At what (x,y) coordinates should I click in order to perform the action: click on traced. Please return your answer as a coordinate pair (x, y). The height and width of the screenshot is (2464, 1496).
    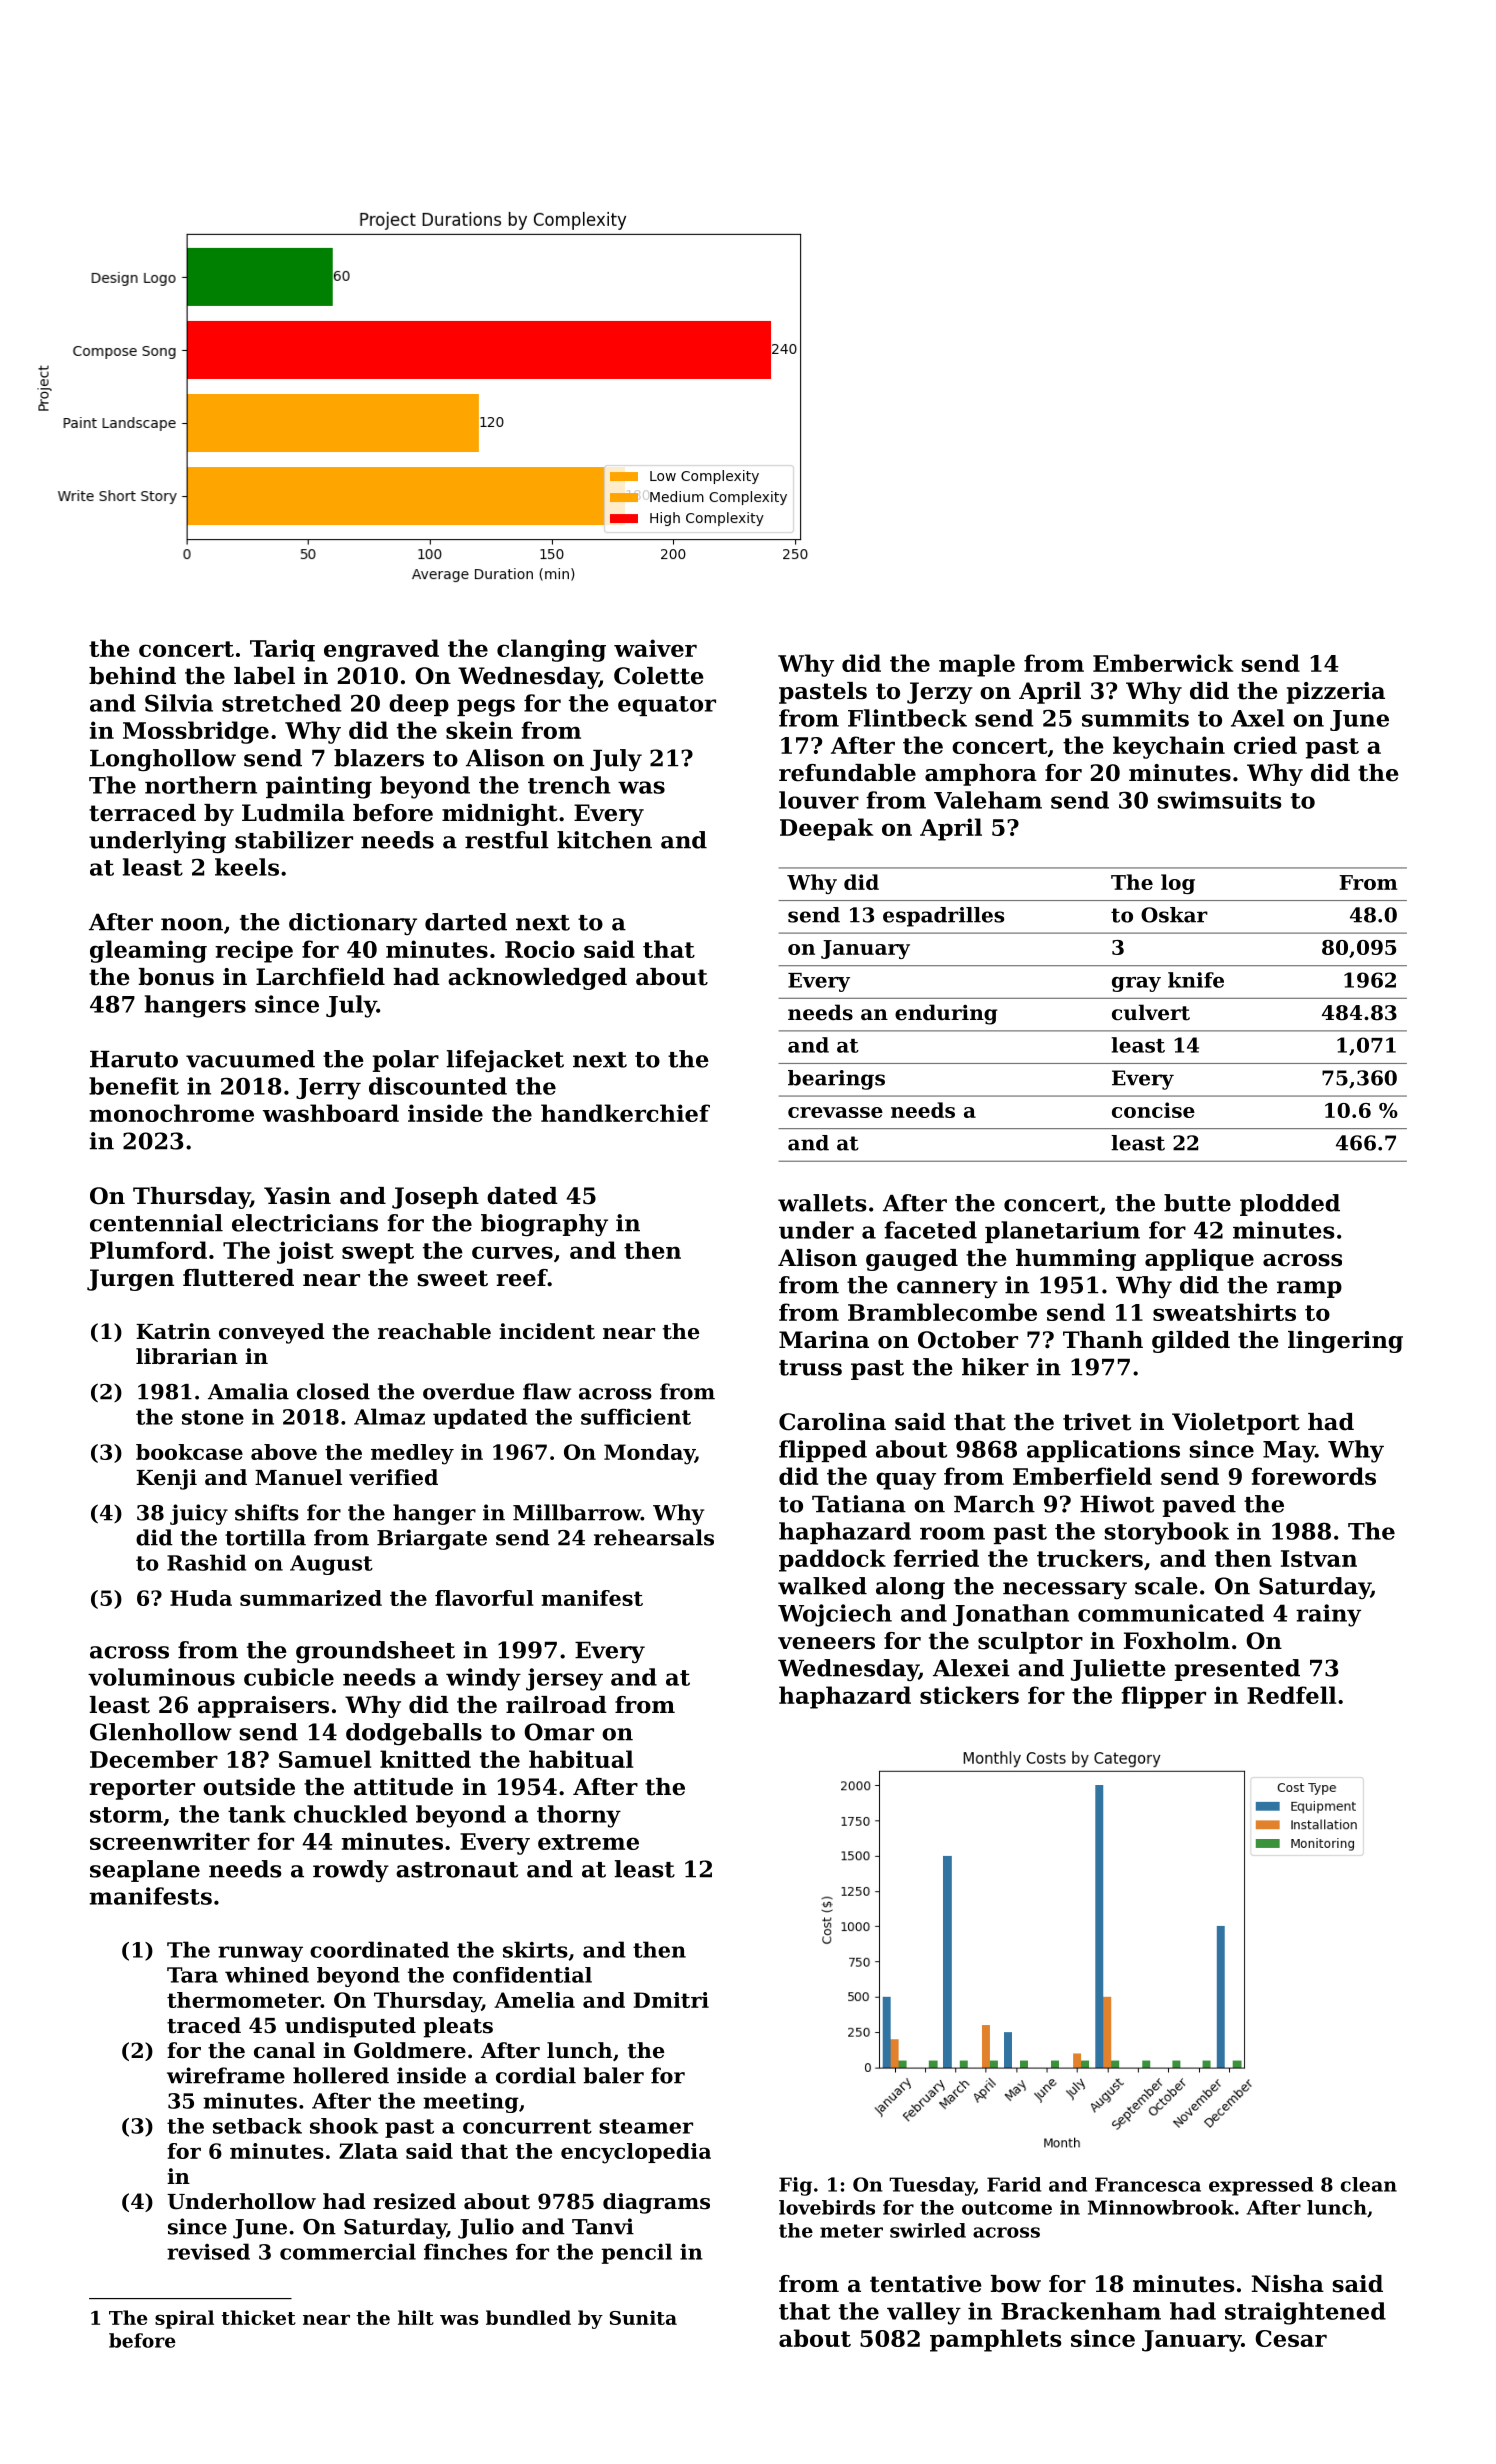
    Looking at the image, I should click on (204, 2025).
